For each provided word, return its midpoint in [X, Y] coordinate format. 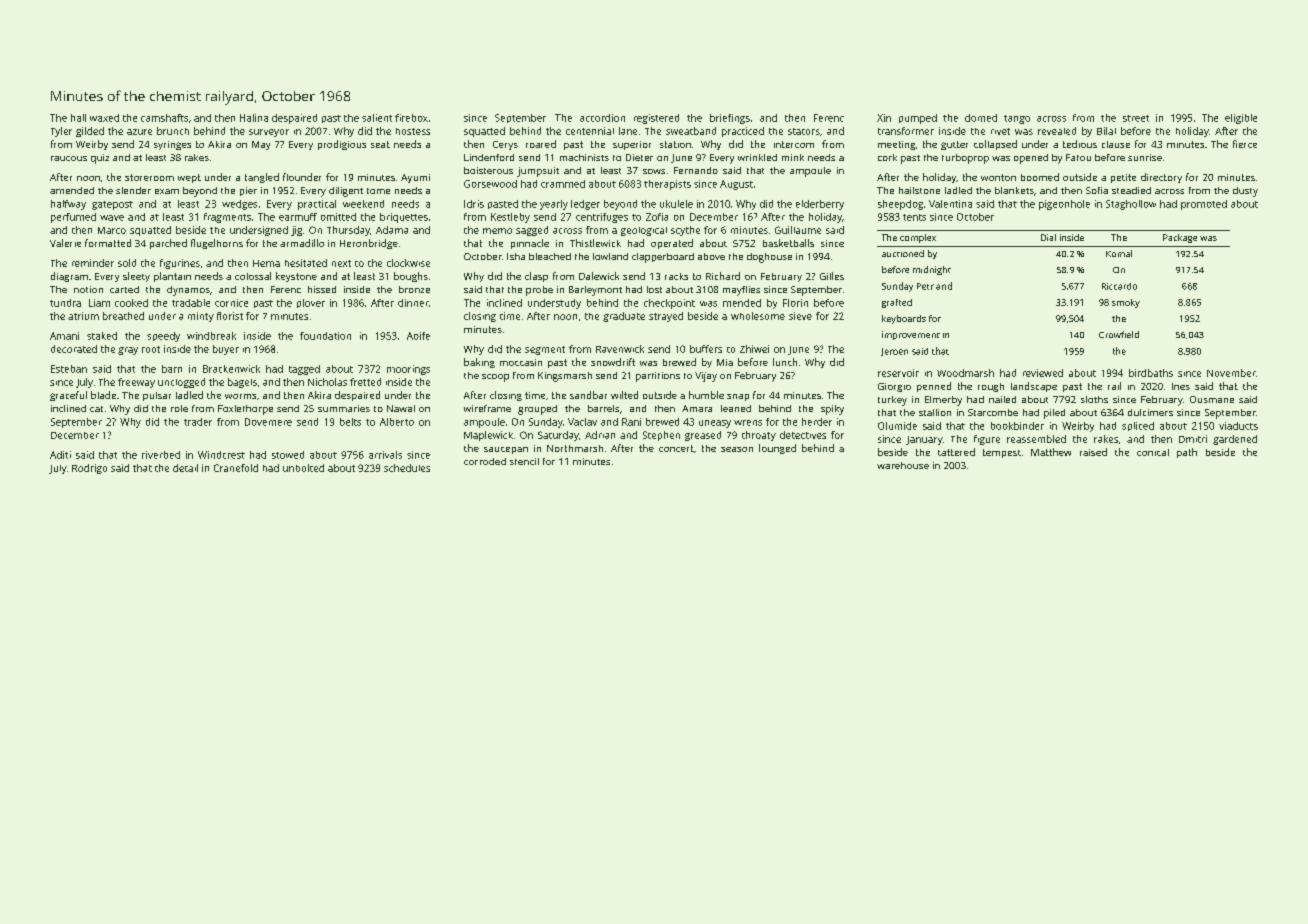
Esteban [69, 369]
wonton [998, 177]
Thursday [348, 231]
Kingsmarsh [565, 377]
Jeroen [894, 352]
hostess [413, 131]
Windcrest [221, 455]
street [1136, 118]
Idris [474, 204]
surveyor [269, 133]
